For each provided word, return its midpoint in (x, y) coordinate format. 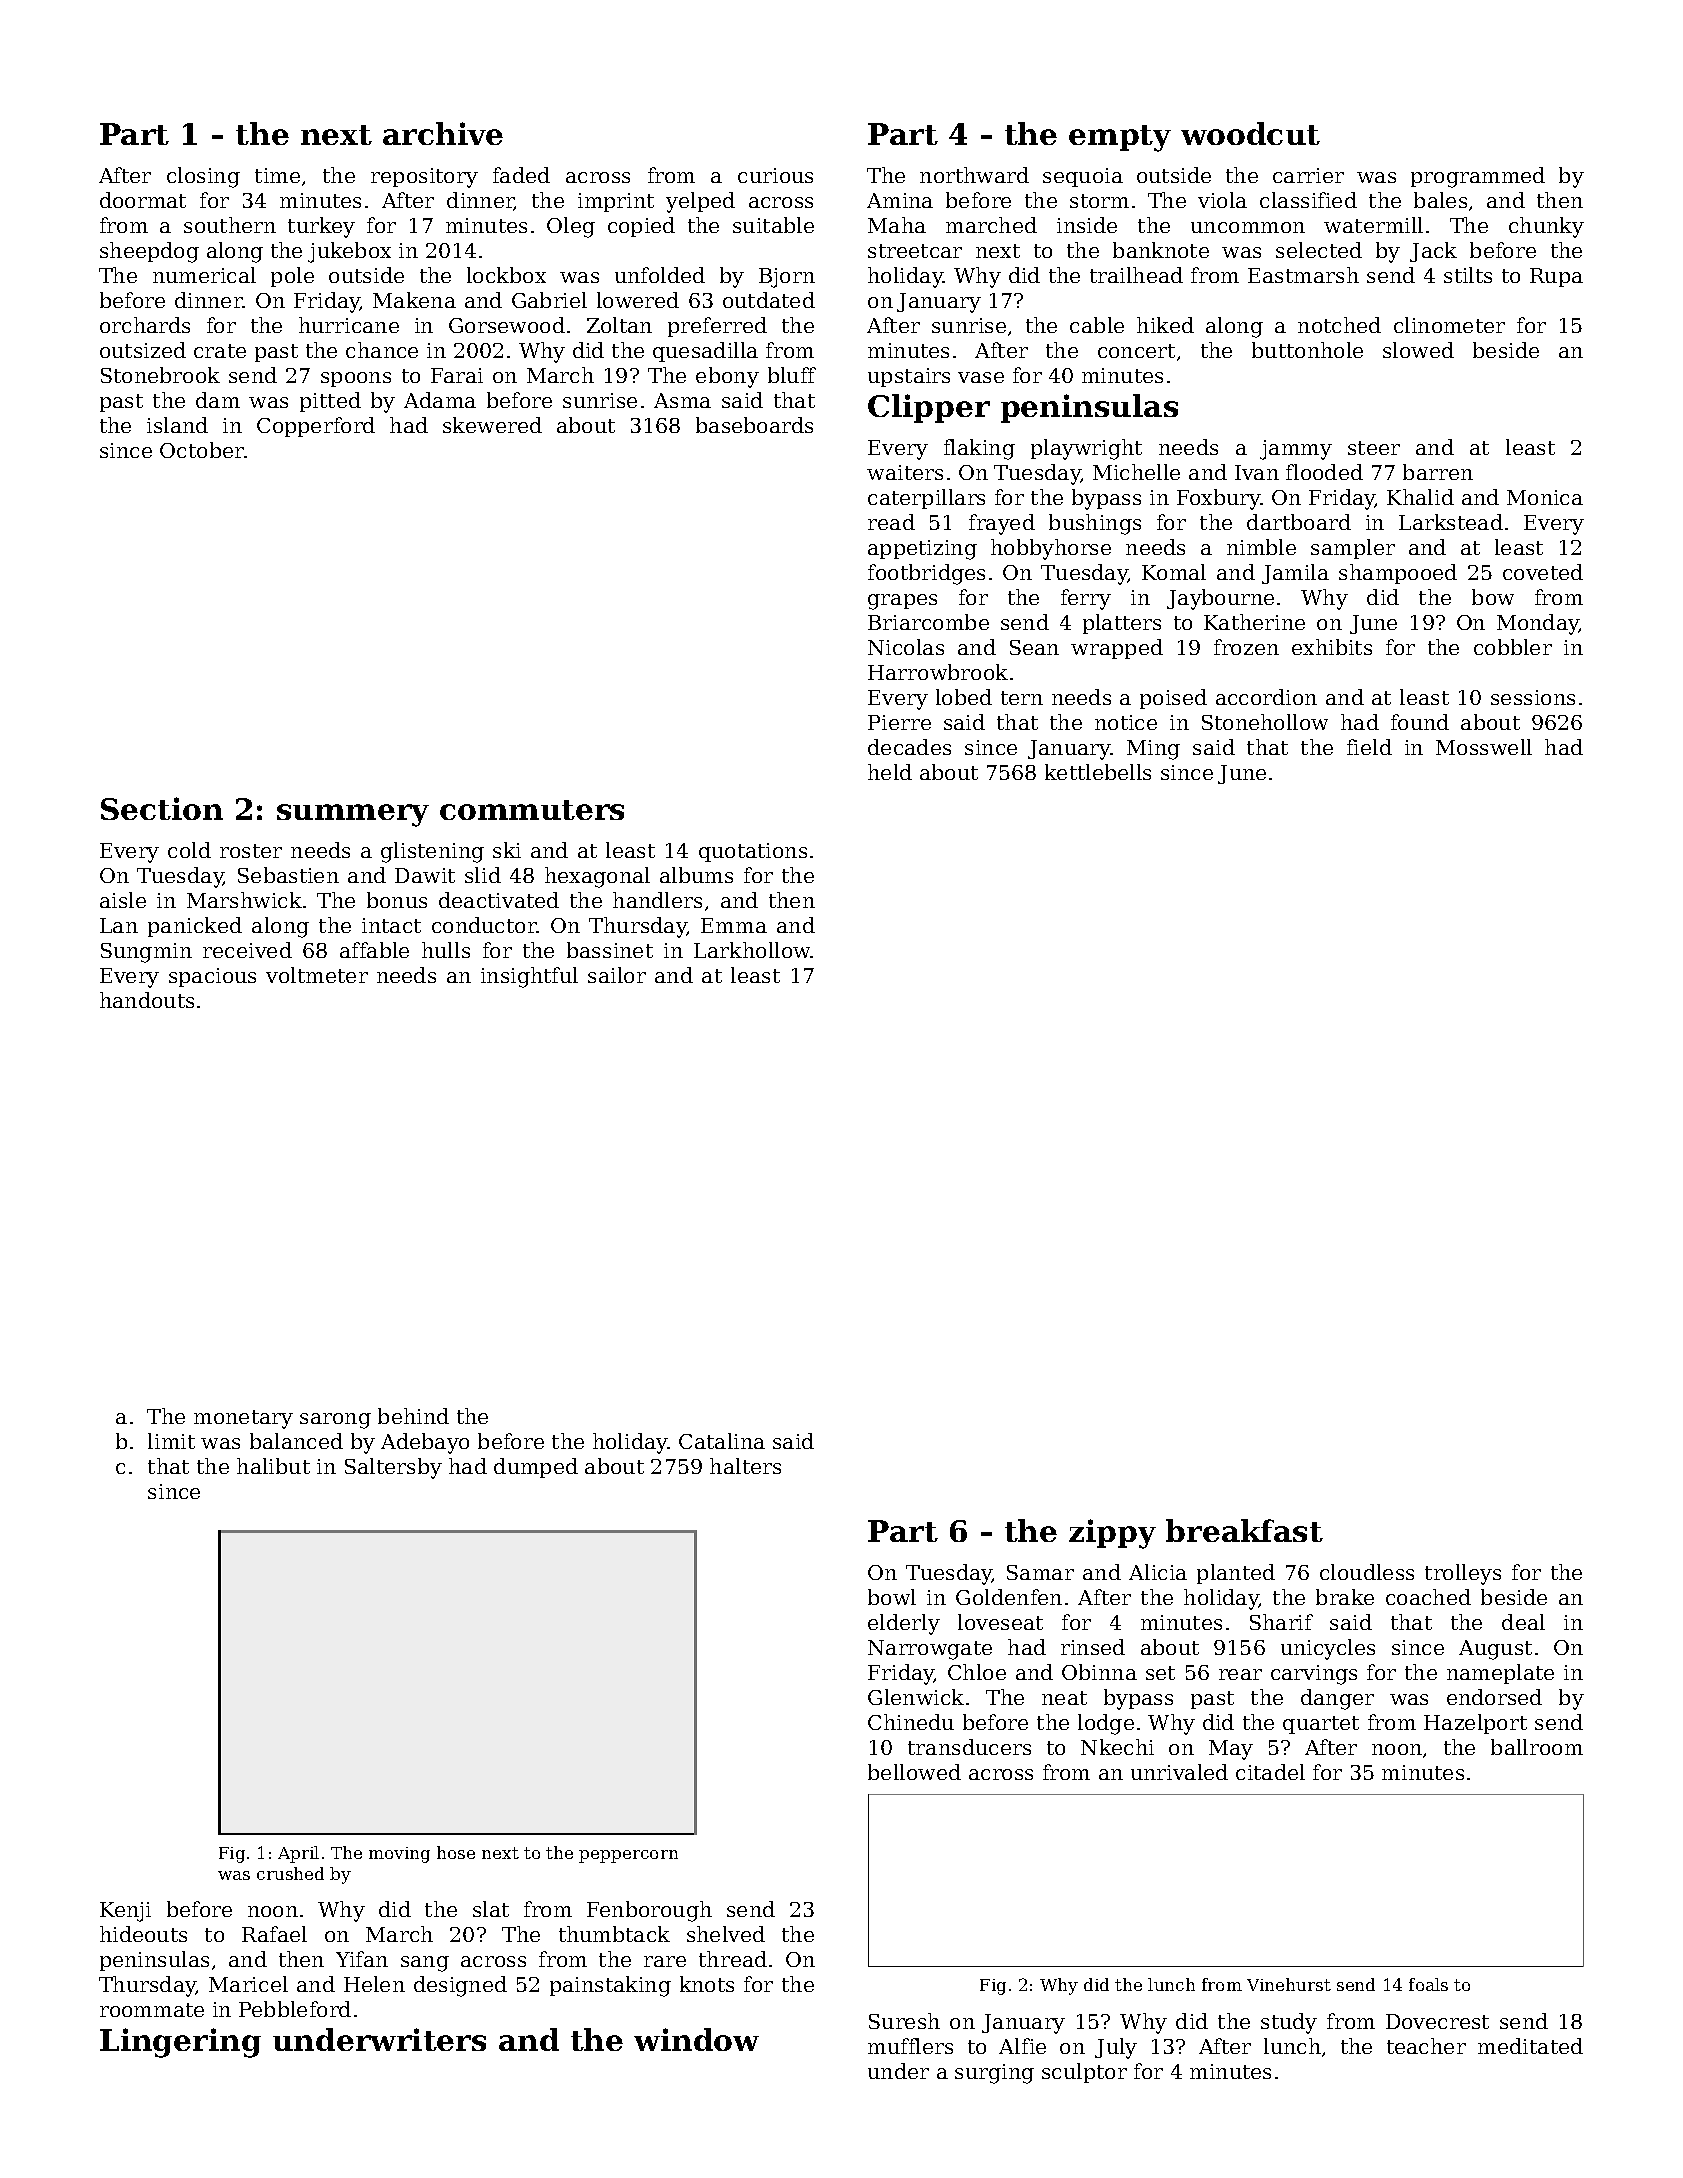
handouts (147, 1000)
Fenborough (649, 1911)
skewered (492, 425)
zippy (1112, 1534)
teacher (1426, 2046)
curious (775, 175)
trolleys (1463, 1574)
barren (1438, 472)
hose (456, 1852)
